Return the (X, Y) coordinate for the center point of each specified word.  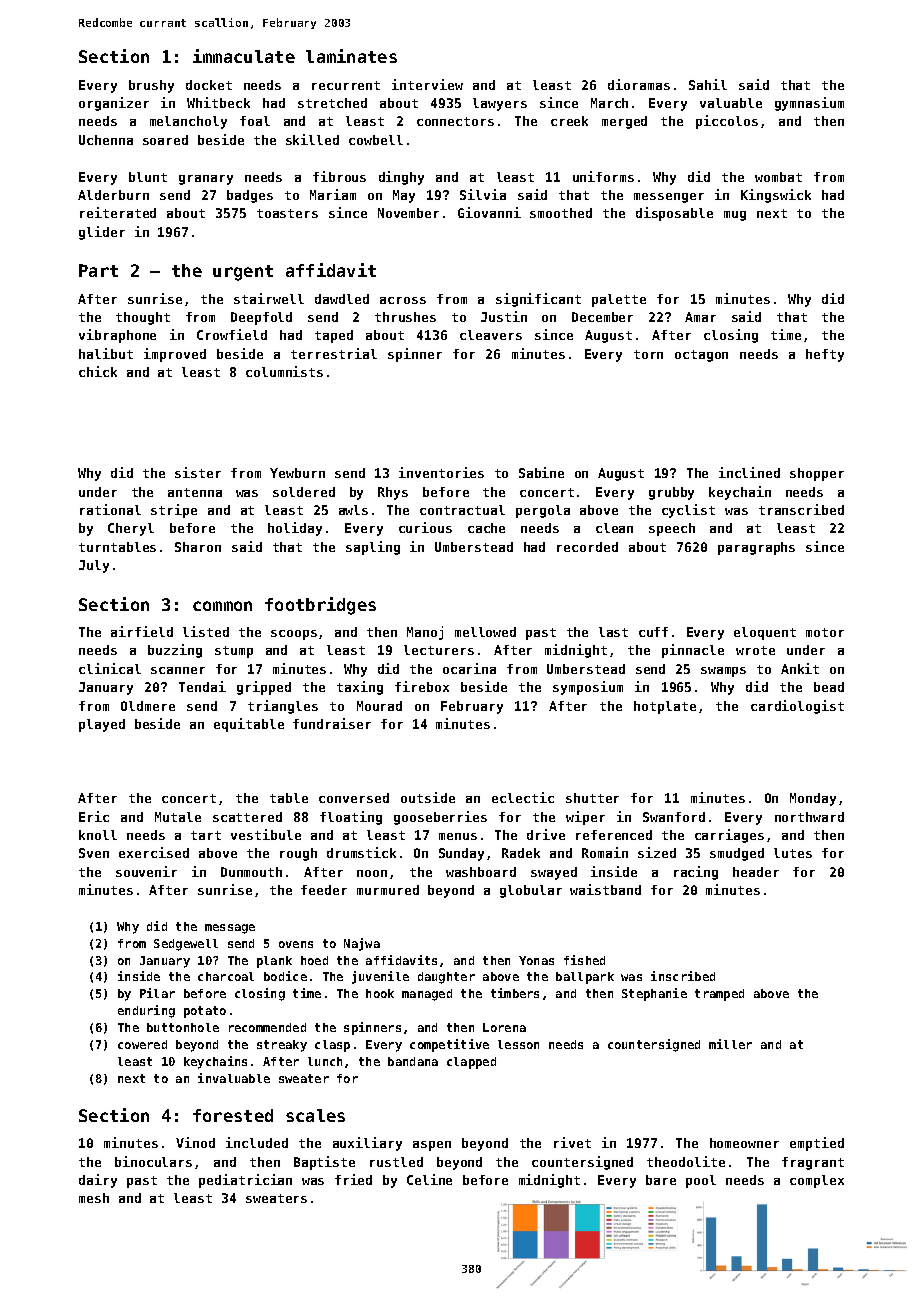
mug (735, 216)
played (102, 725)
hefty (825, 355)
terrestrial (334, 353)
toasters (287, 213)
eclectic (523, 797)
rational (110, 509)
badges (250, 196)
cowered (142, 1044)
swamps (723, 672)
